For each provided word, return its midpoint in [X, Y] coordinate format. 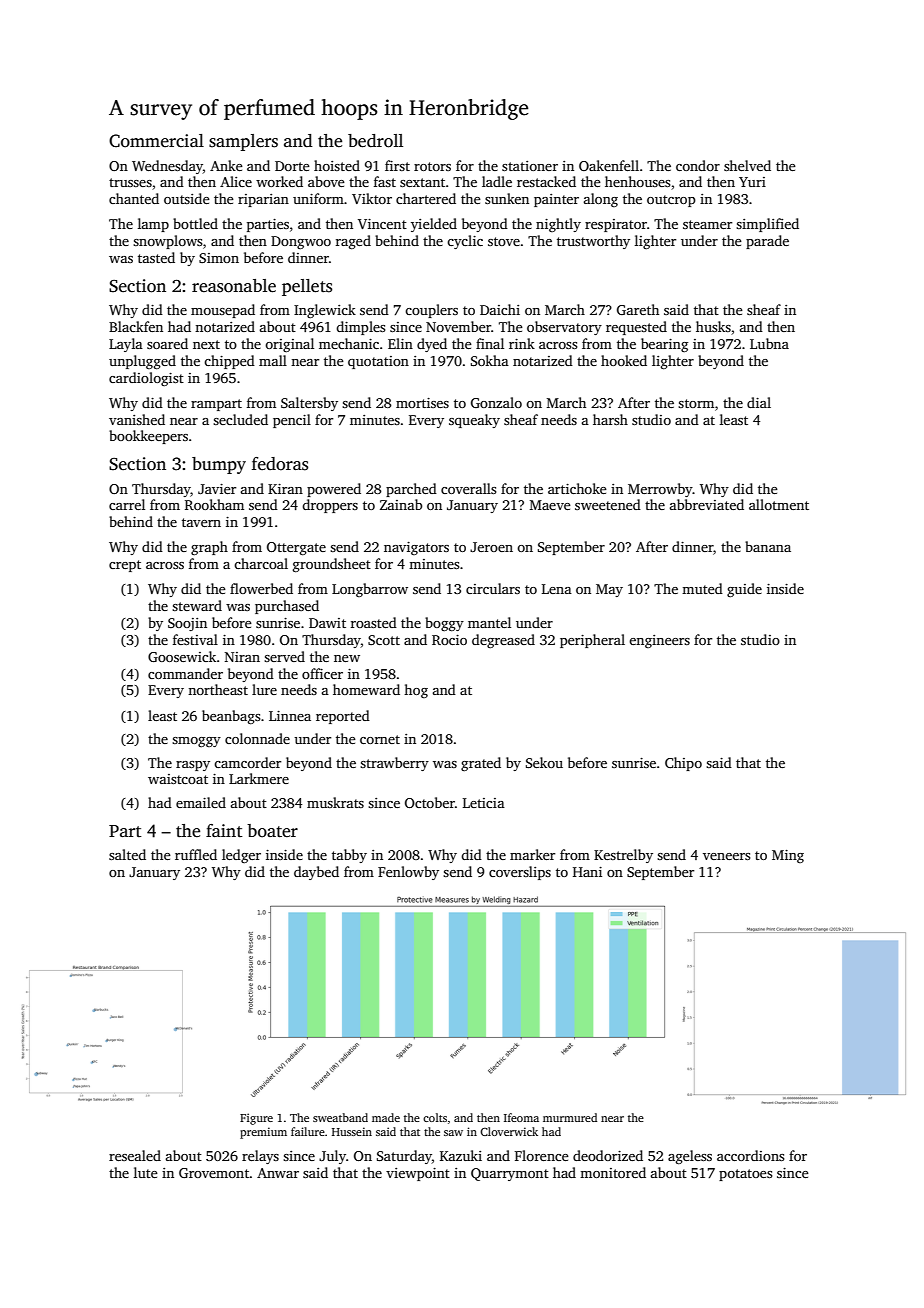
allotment [779, 504]
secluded [240, 419]
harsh [610, 419]
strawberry [394, 764]
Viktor [372, 198]
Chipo [683, 764]
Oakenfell [609, 165]
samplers [243, 142]
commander [185, 673]
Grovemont [214, 1173]
